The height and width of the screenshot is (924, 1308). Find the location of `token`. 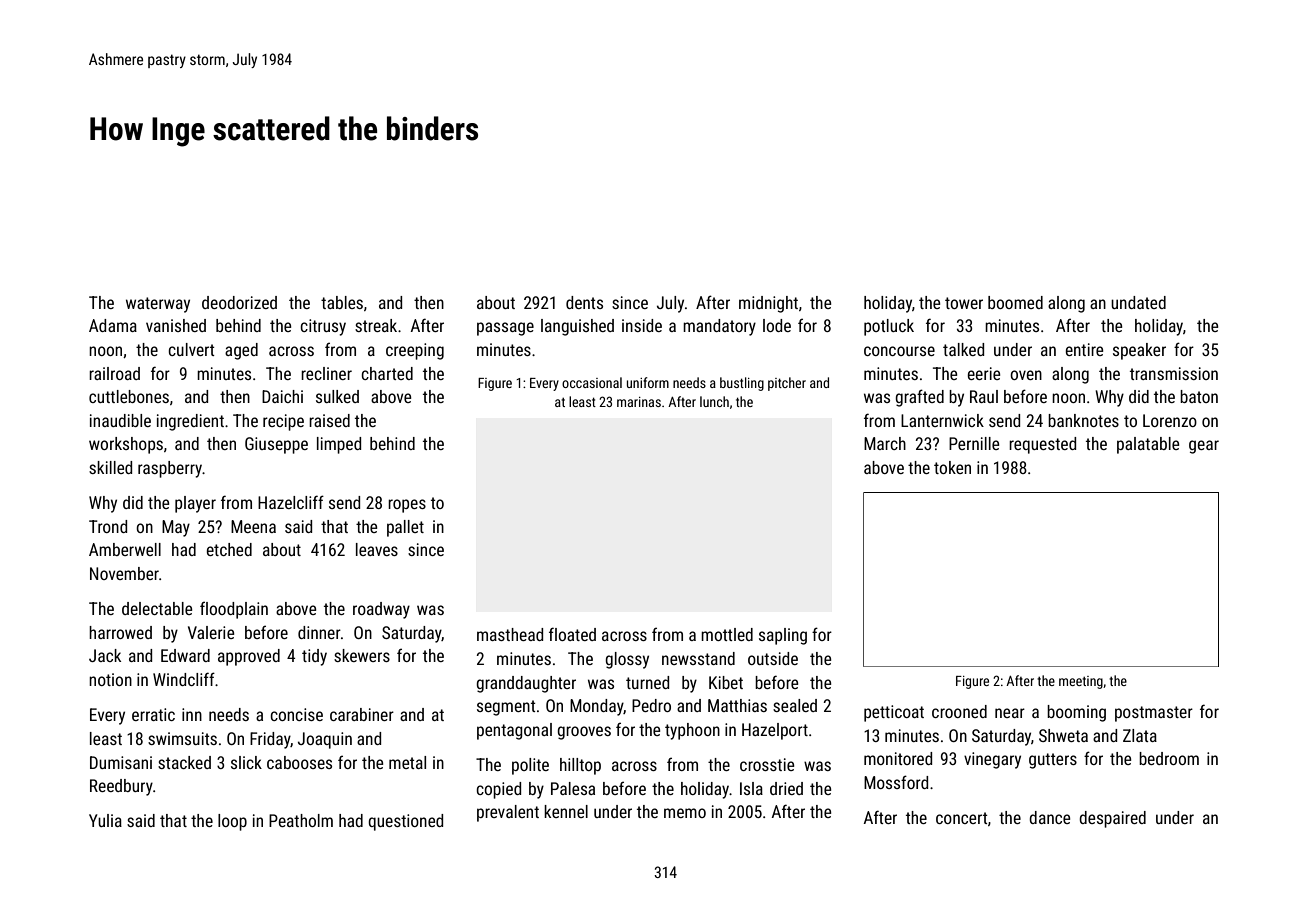

token is located at coordinates (952, 467).
